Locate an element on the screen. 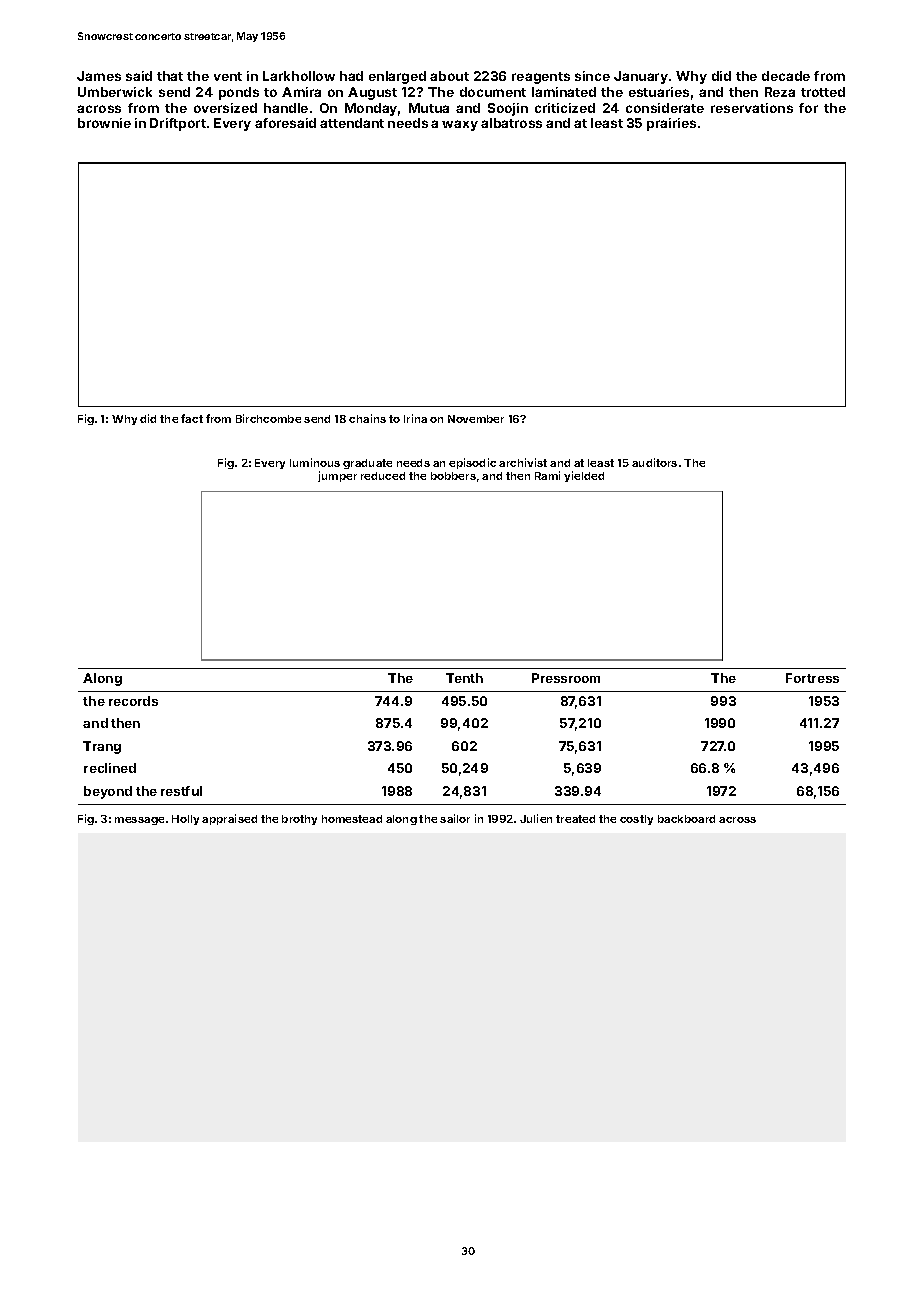 The height and width of the screenshot is (1308, 924). fact is located at coordinates (192, 418).
